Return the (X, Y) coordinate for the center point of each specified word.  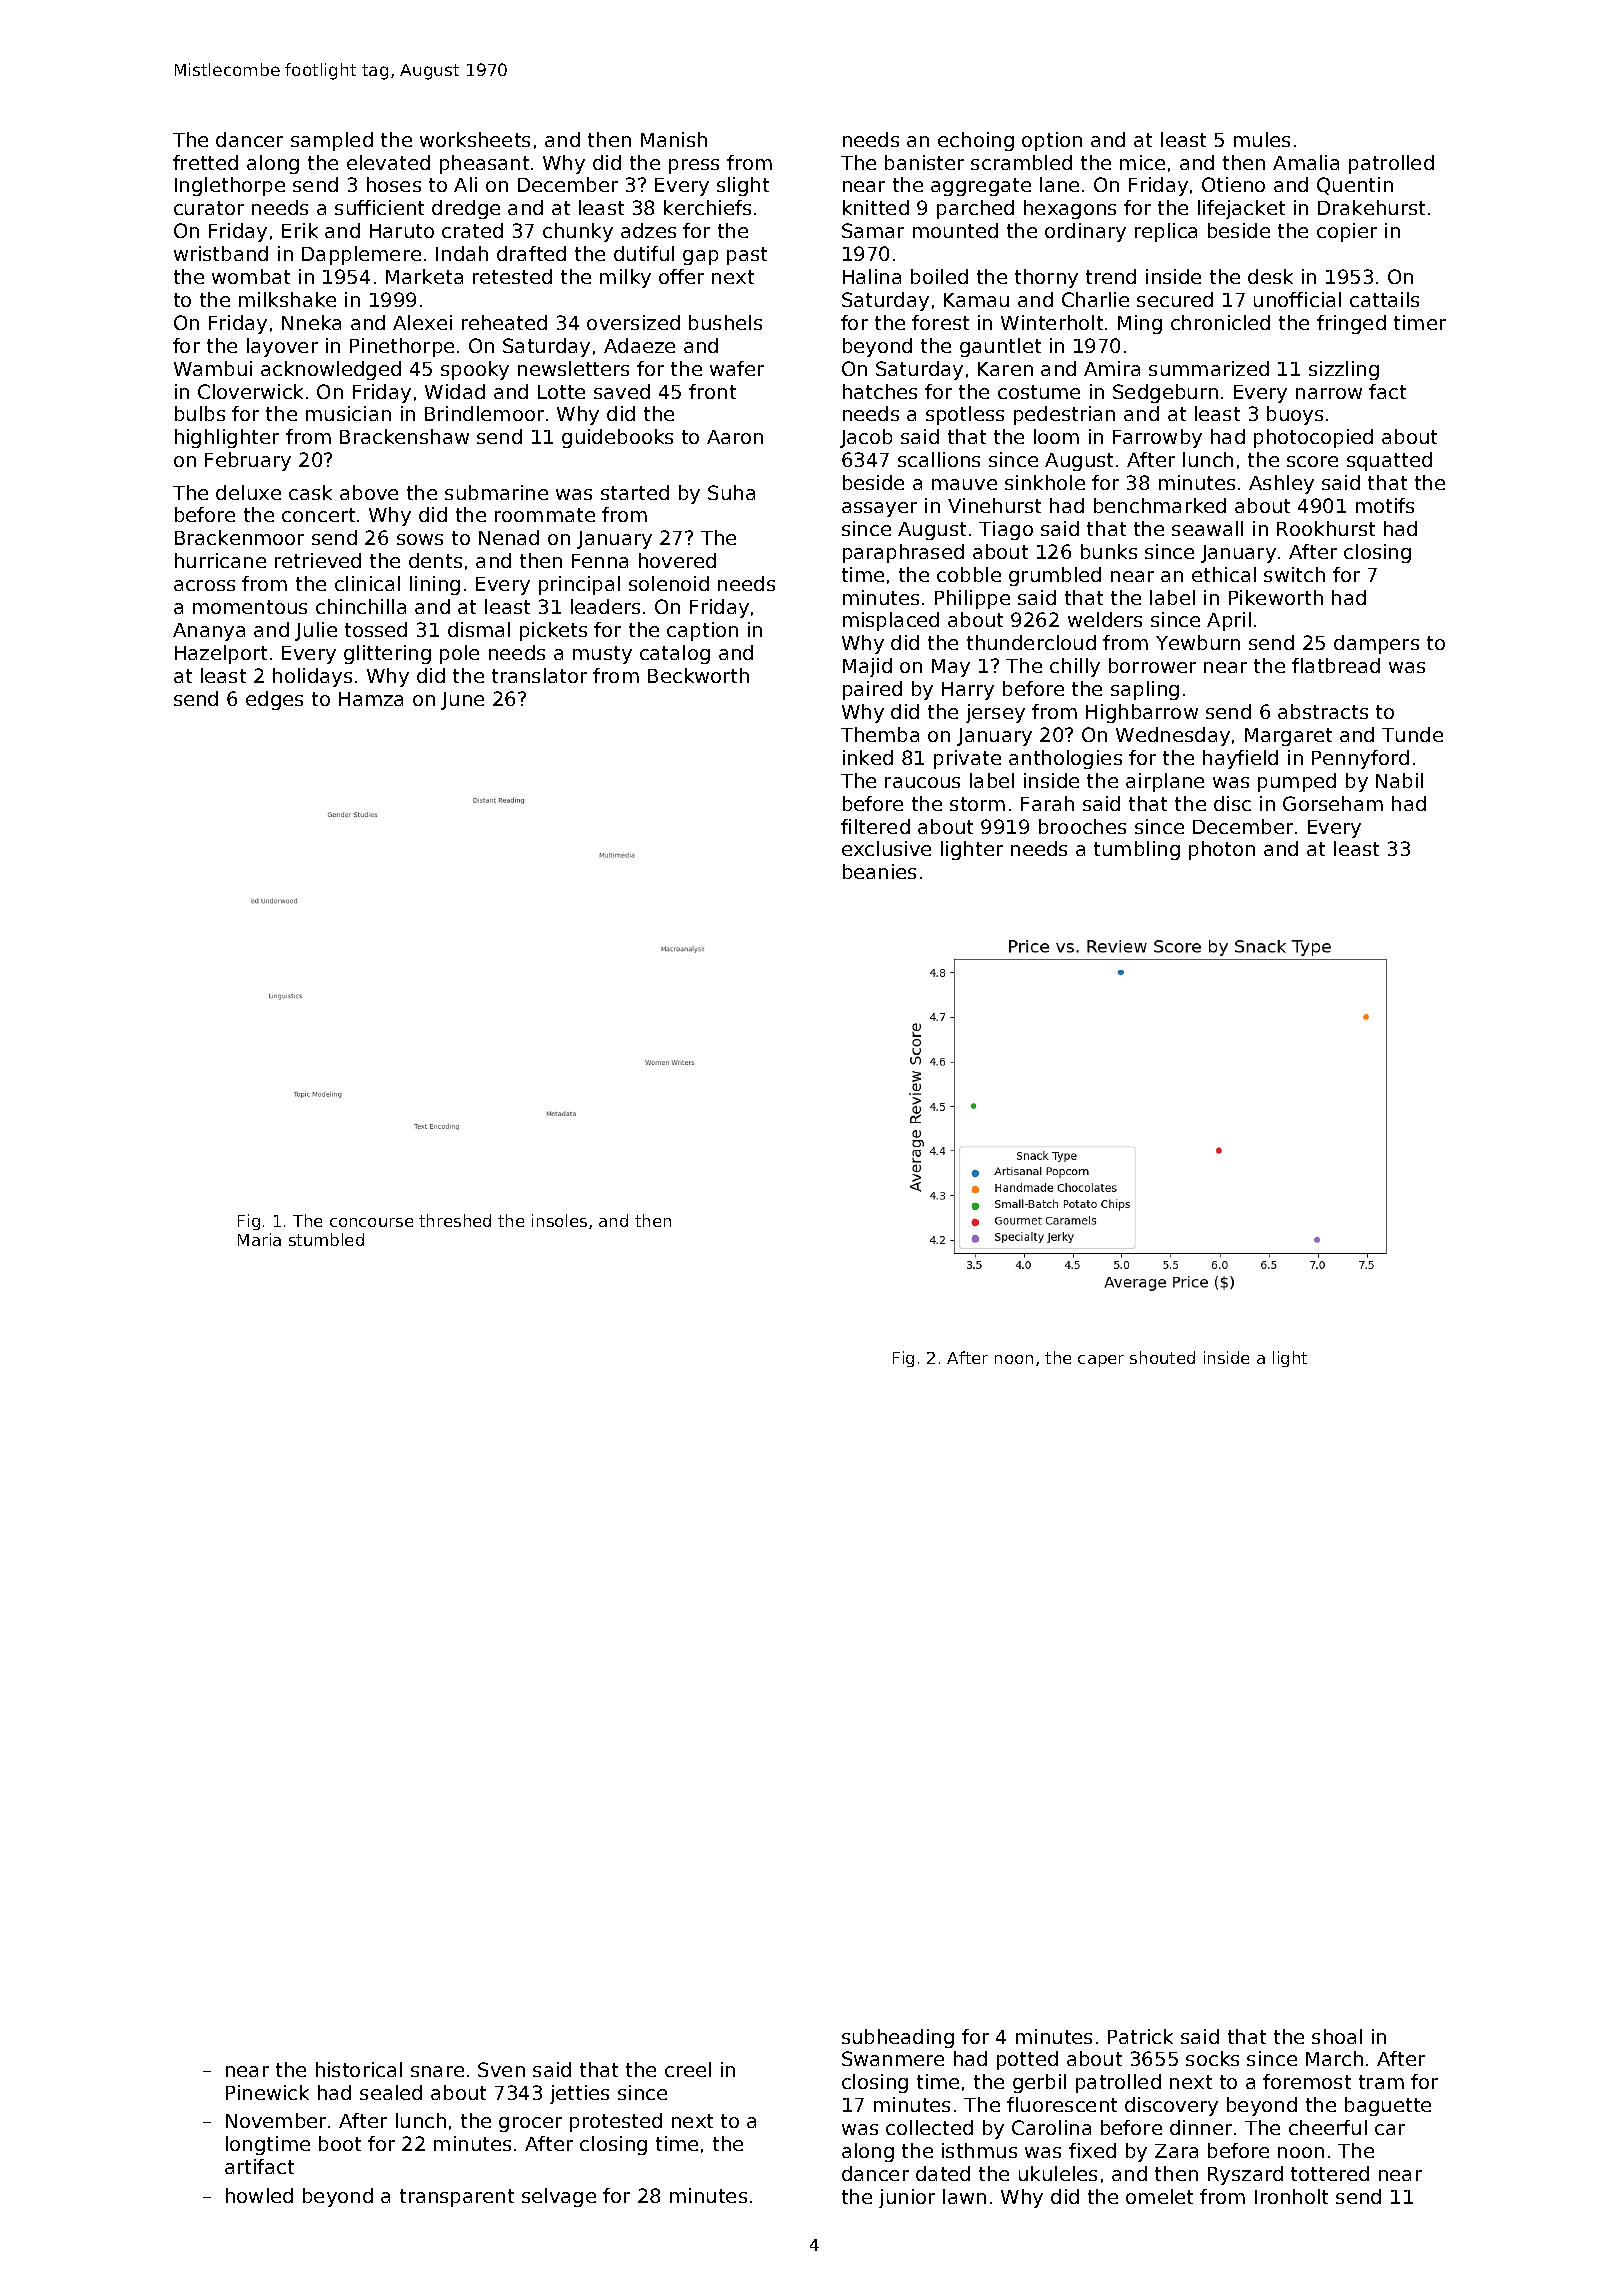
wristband (221, 253)
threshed (455, 1220)
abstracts (1323, 711)
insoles (559, 1220)
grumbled (1055, 576)
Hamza (371, 699)
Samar (873, 230)
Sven (501, 2069)
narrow (1329, 393)
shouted (1162, 1357)
